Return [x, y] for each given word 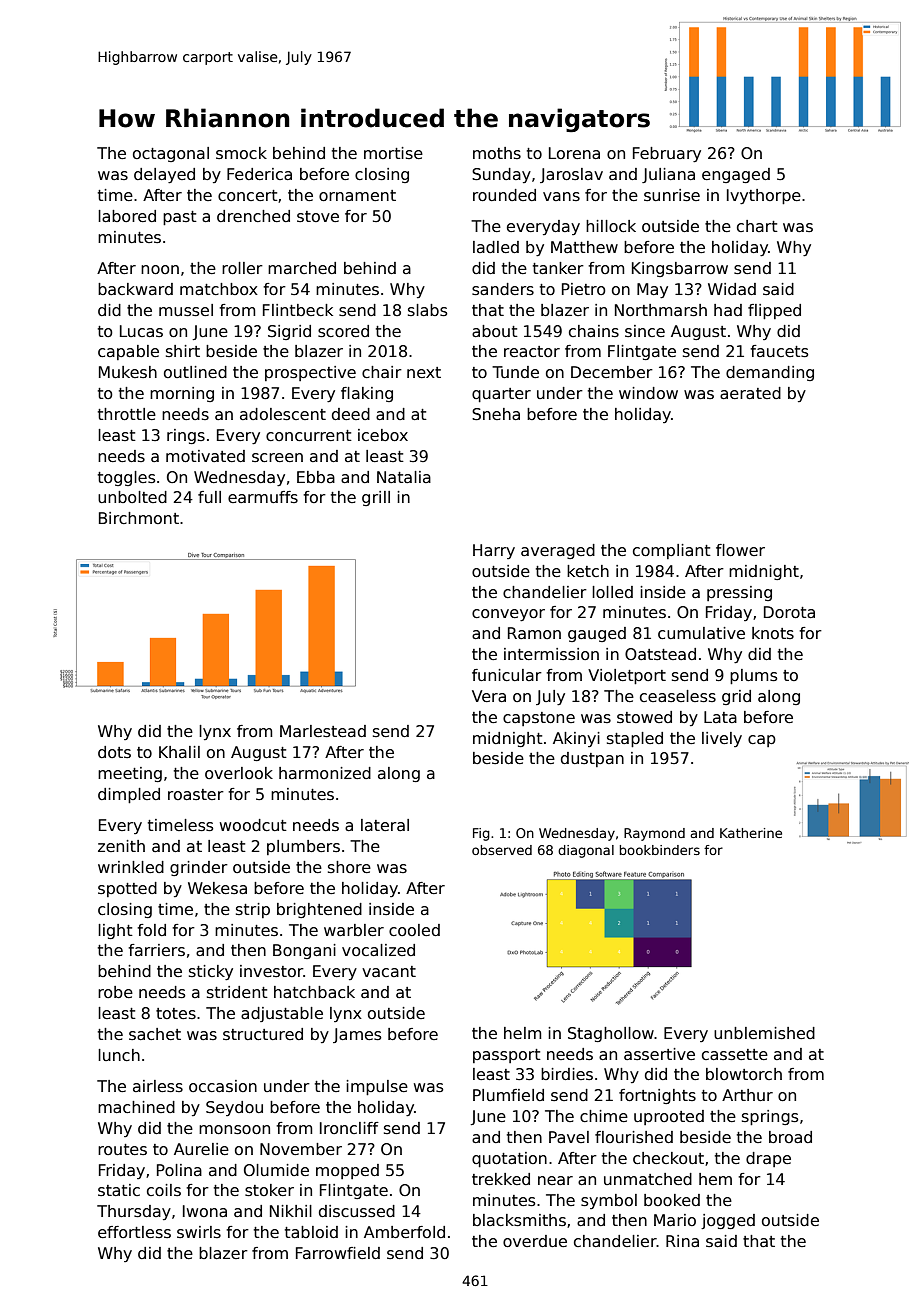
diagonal [586, 851]
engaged [736, 175]
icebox [383, 435]
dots [114, 752]
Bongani [304, 951]
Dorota [789, 612]
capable [128, 352]
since [645, 331]
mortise [393, 153]
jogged [728, 1221]
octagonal [171, 154]
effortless [134, 1232]
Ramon [534, 633]
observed [502, 850]
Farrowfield [338, 1253]
